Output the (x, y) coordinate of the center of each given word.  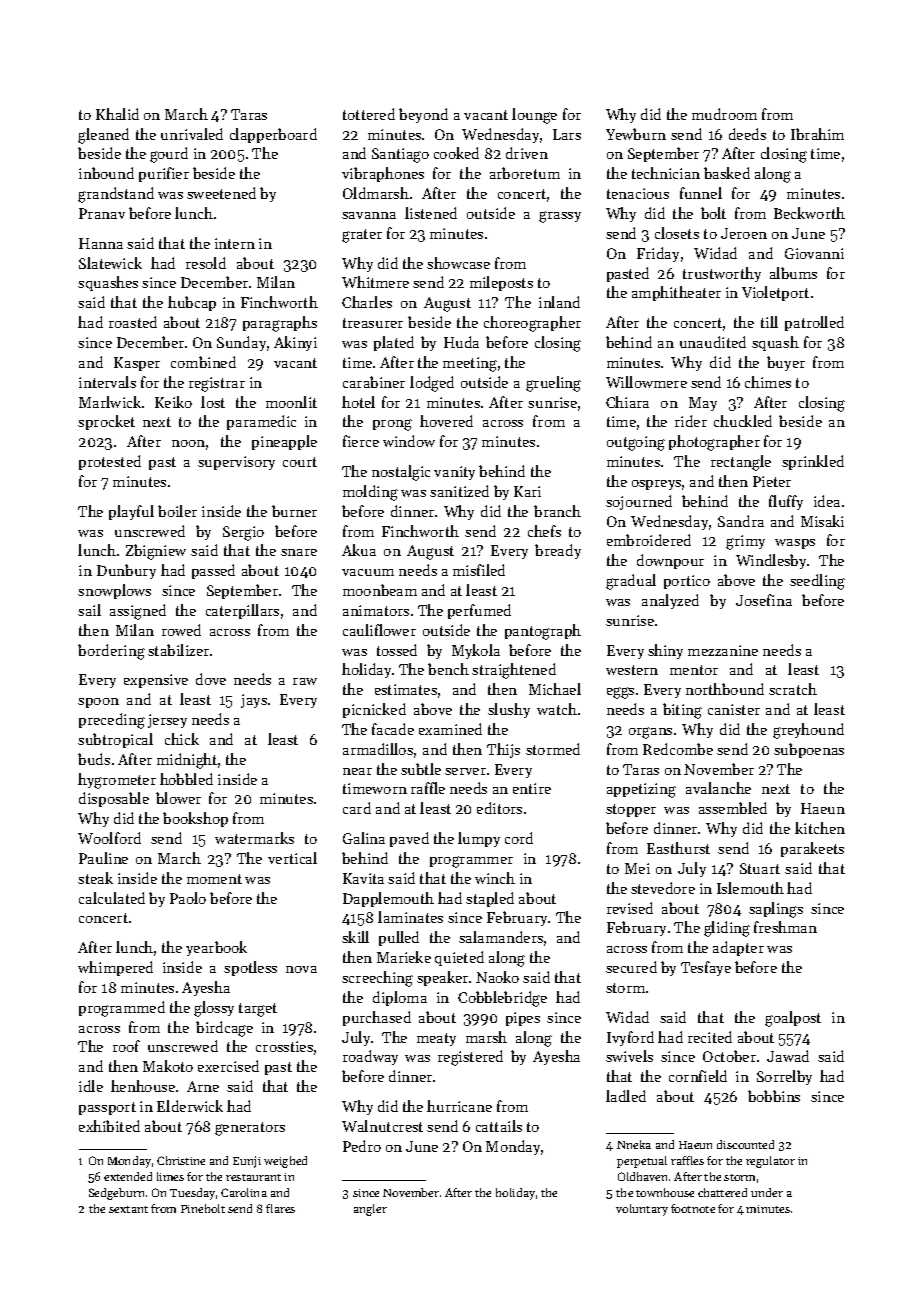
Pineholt (203, 1208)
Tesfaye (706, 968)
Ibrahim (817, 134)
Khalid (117, 114)
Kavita (363, 878)
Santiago (400, 155)
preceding (112, 721)
